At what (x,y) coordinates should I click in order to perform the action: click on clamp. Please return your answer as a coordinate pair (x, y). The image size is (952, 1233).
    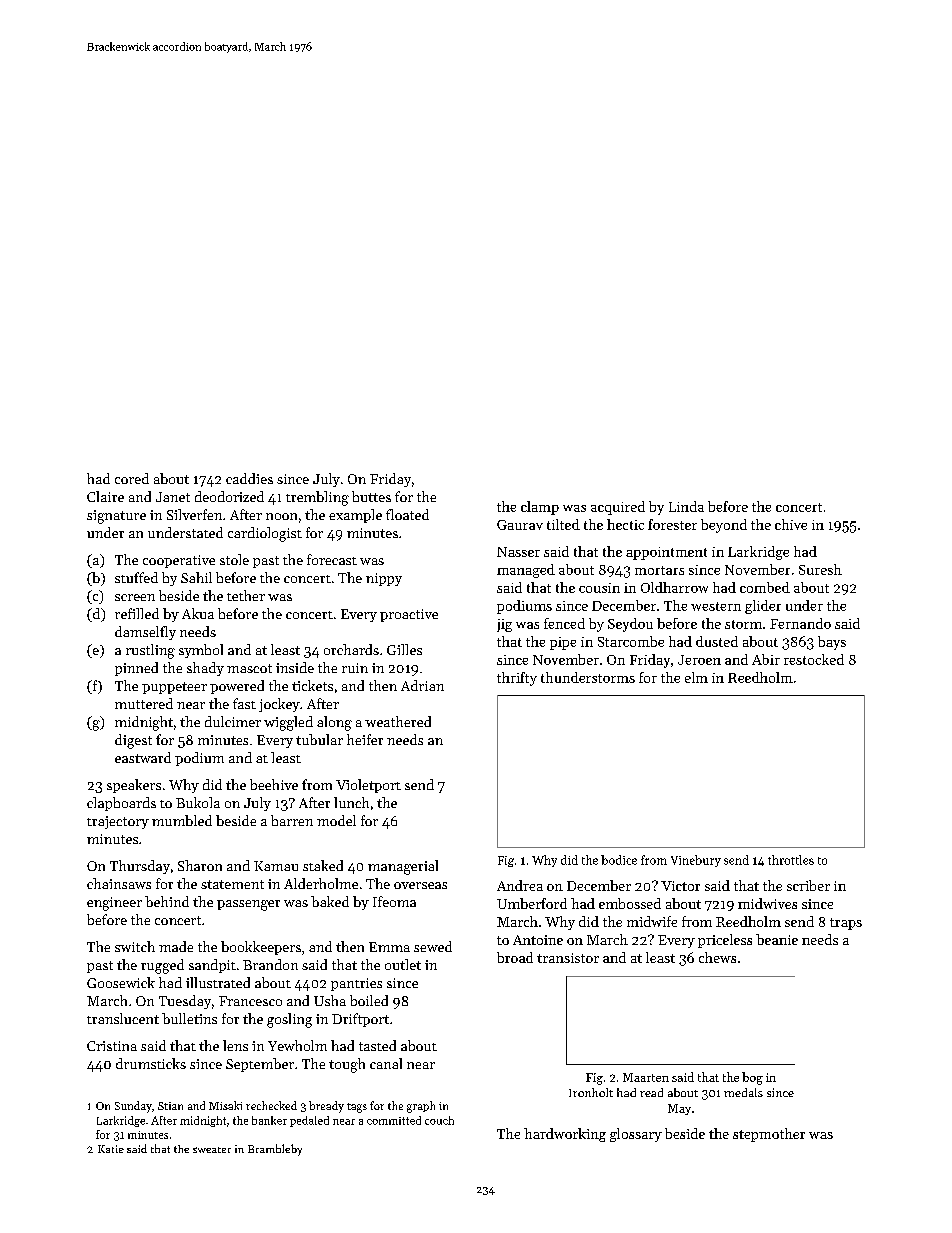
    Looking at the image, I should click on (540, 508).
